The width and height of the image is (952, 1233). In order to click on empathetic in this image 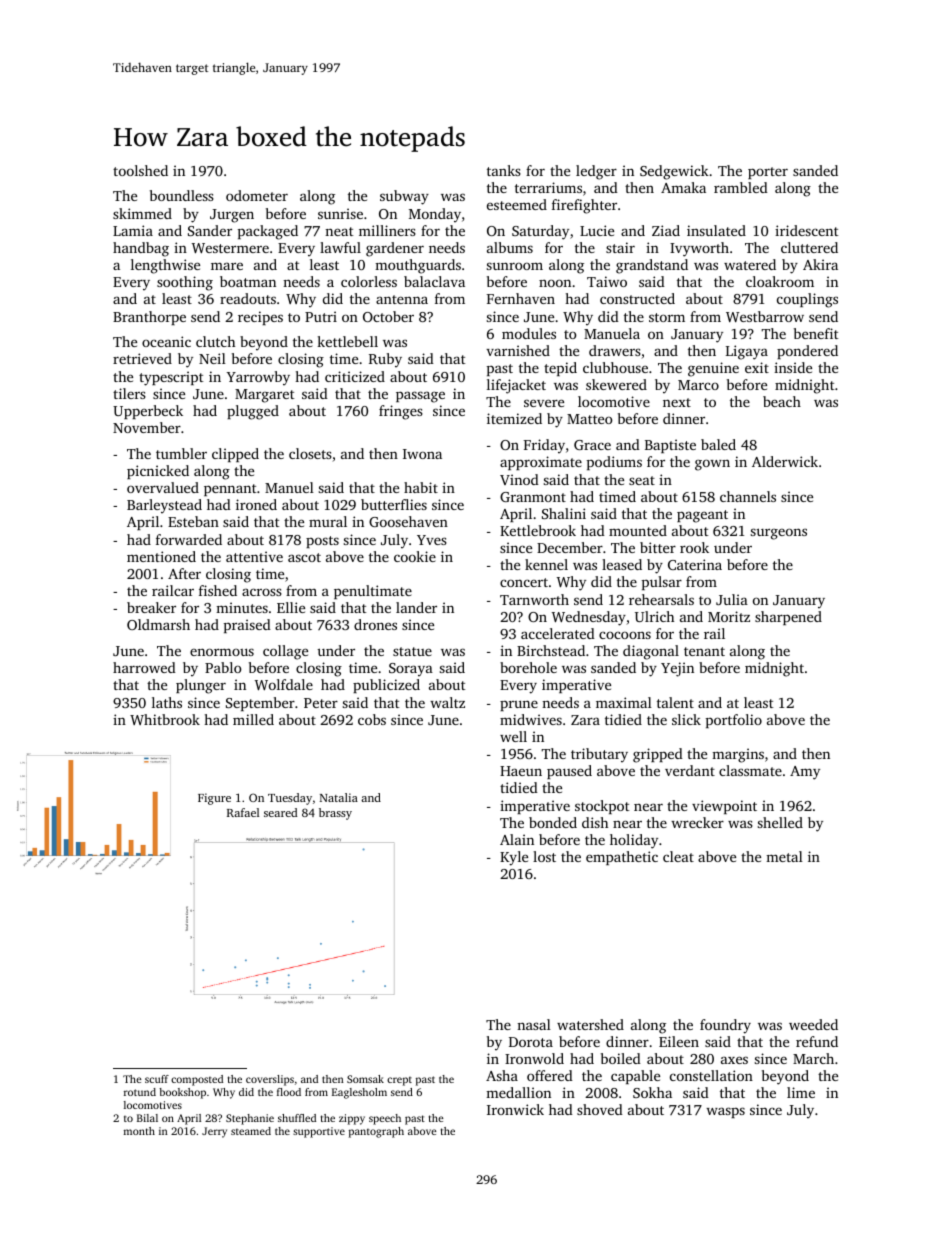, I will do `click(622, 858)`.
